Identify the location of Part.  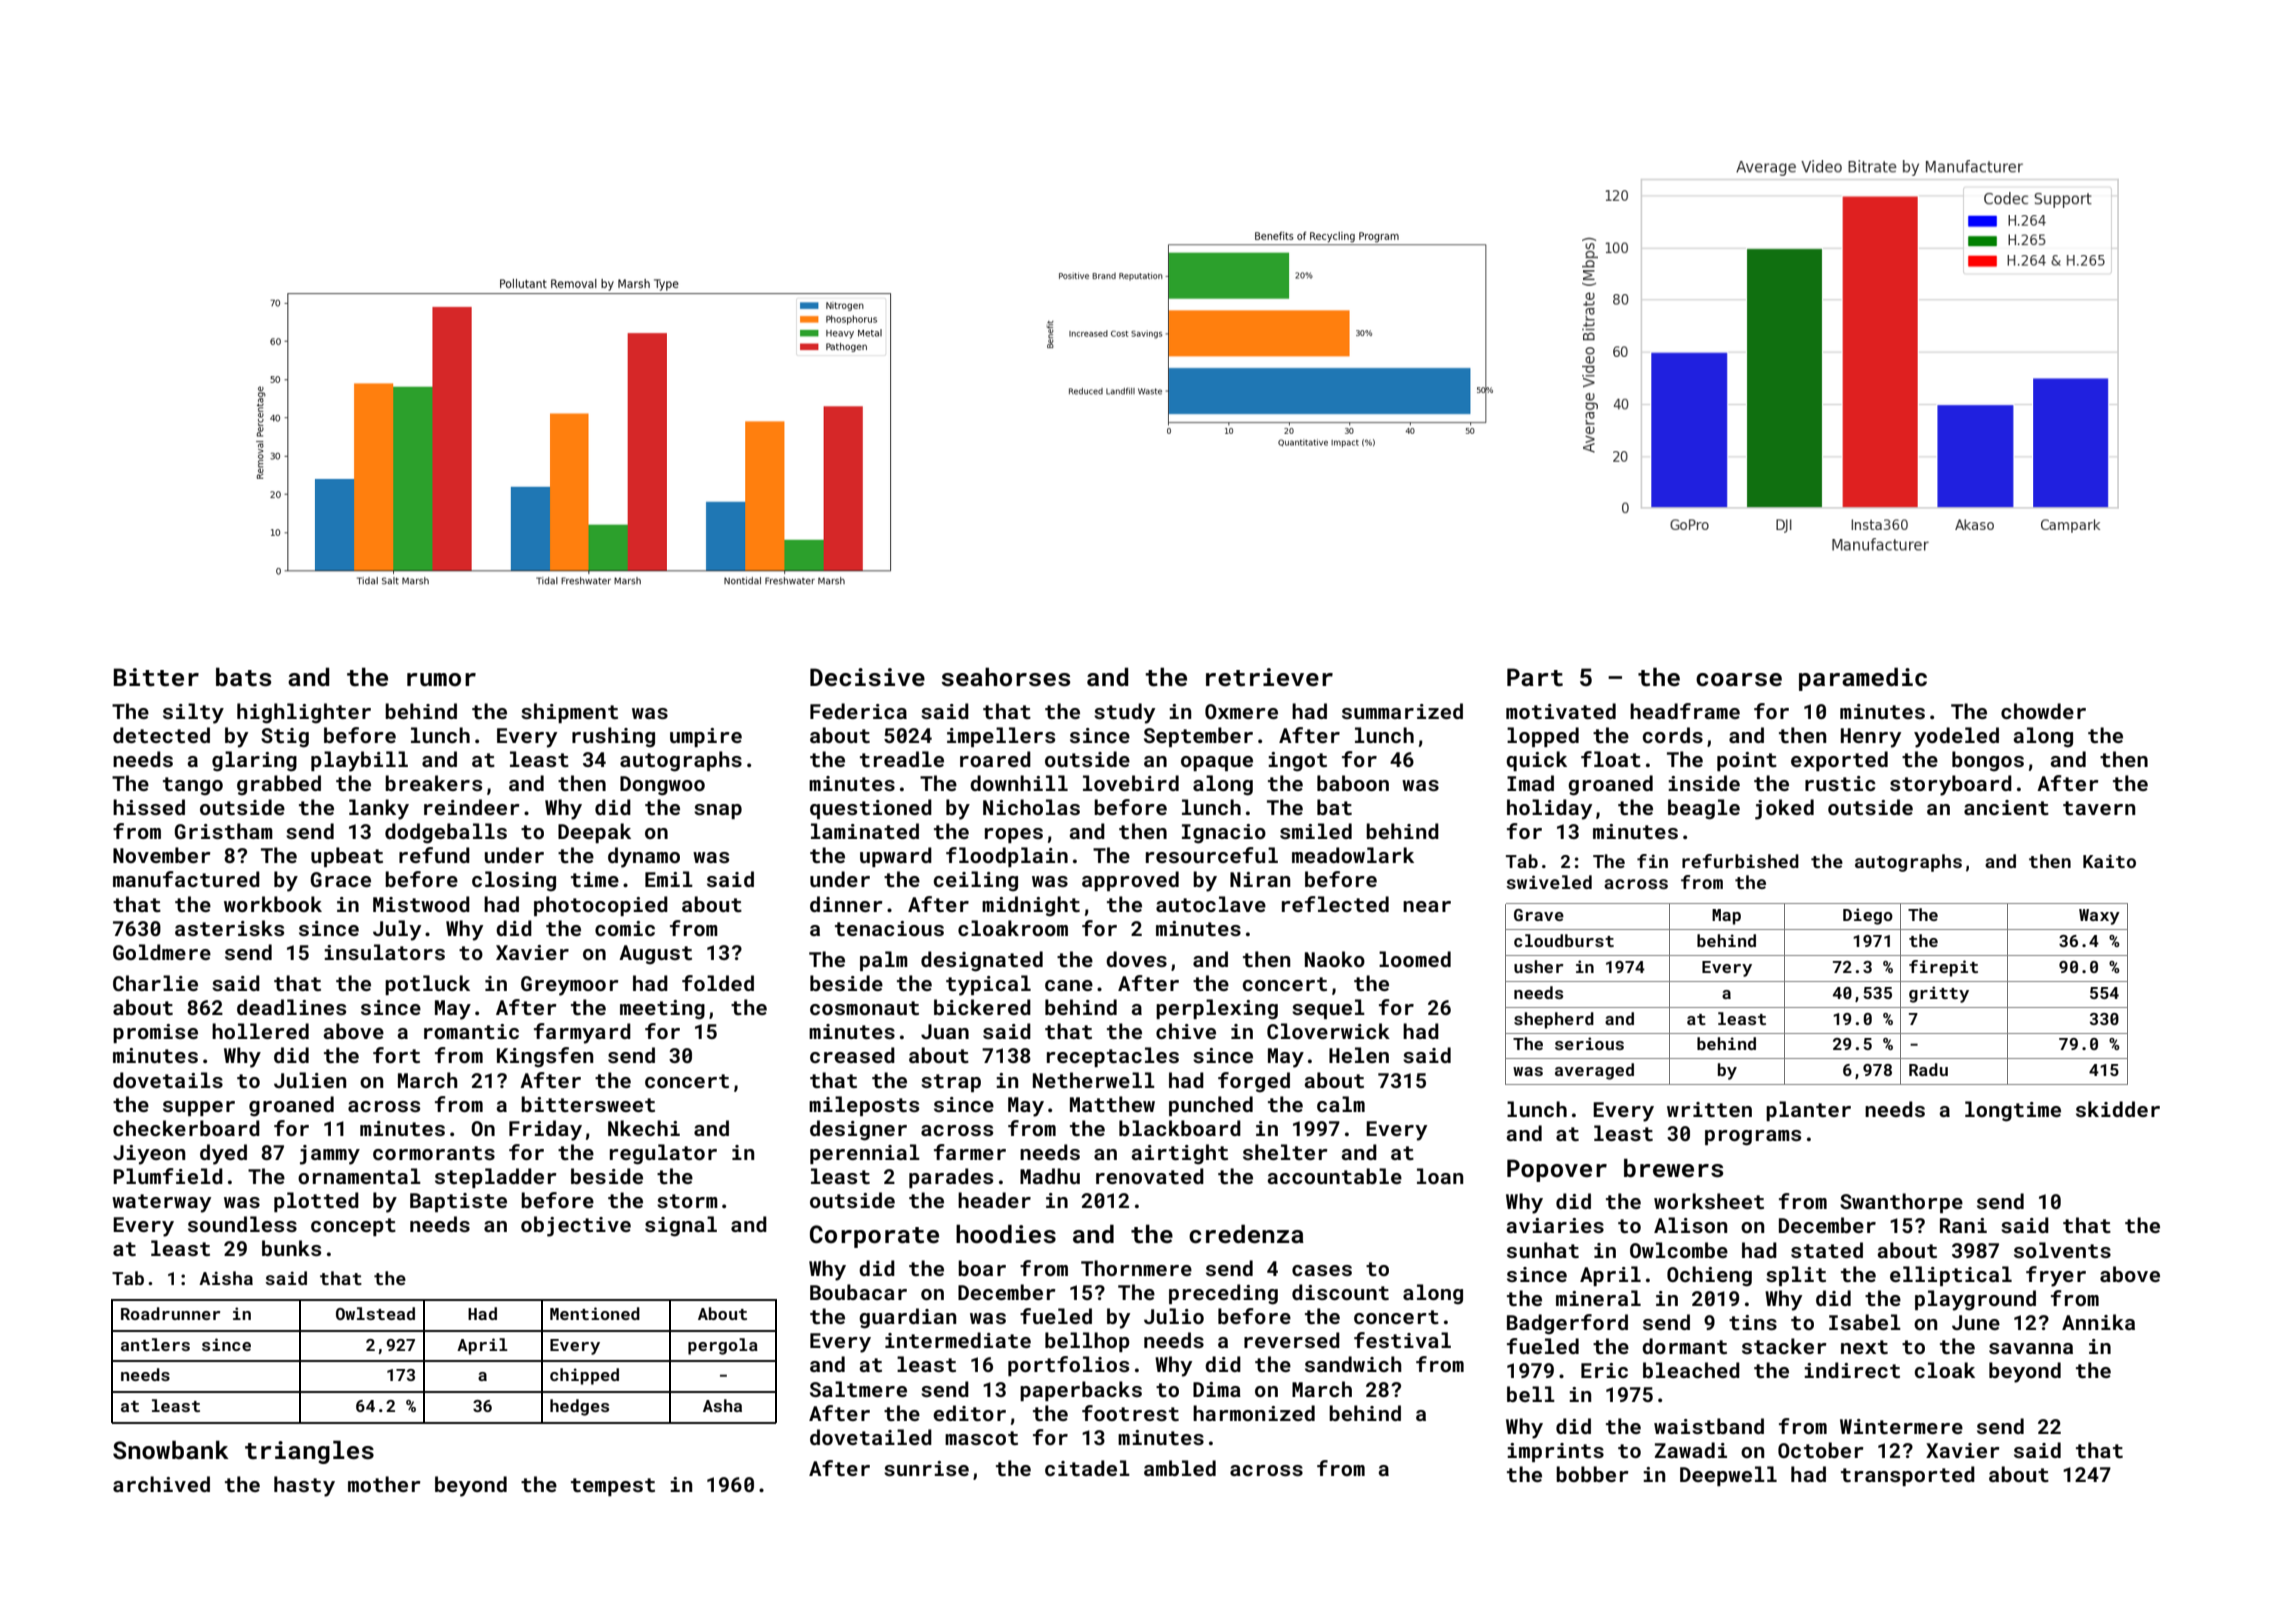
(1535, 677).
